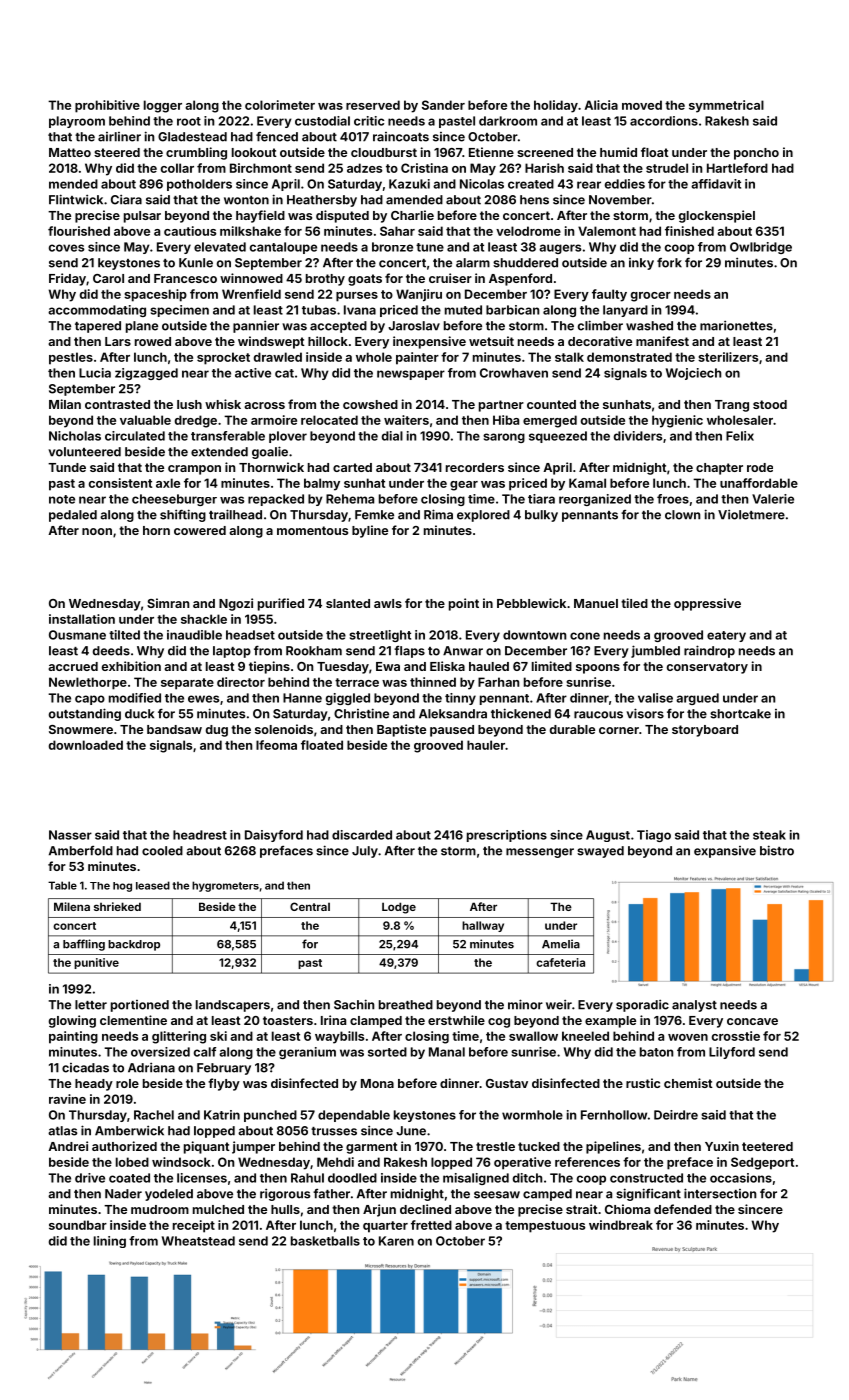  What do you see at coordinates (716, 184) in the image?
I see `affidavit` at bounding box center [716, 184].
